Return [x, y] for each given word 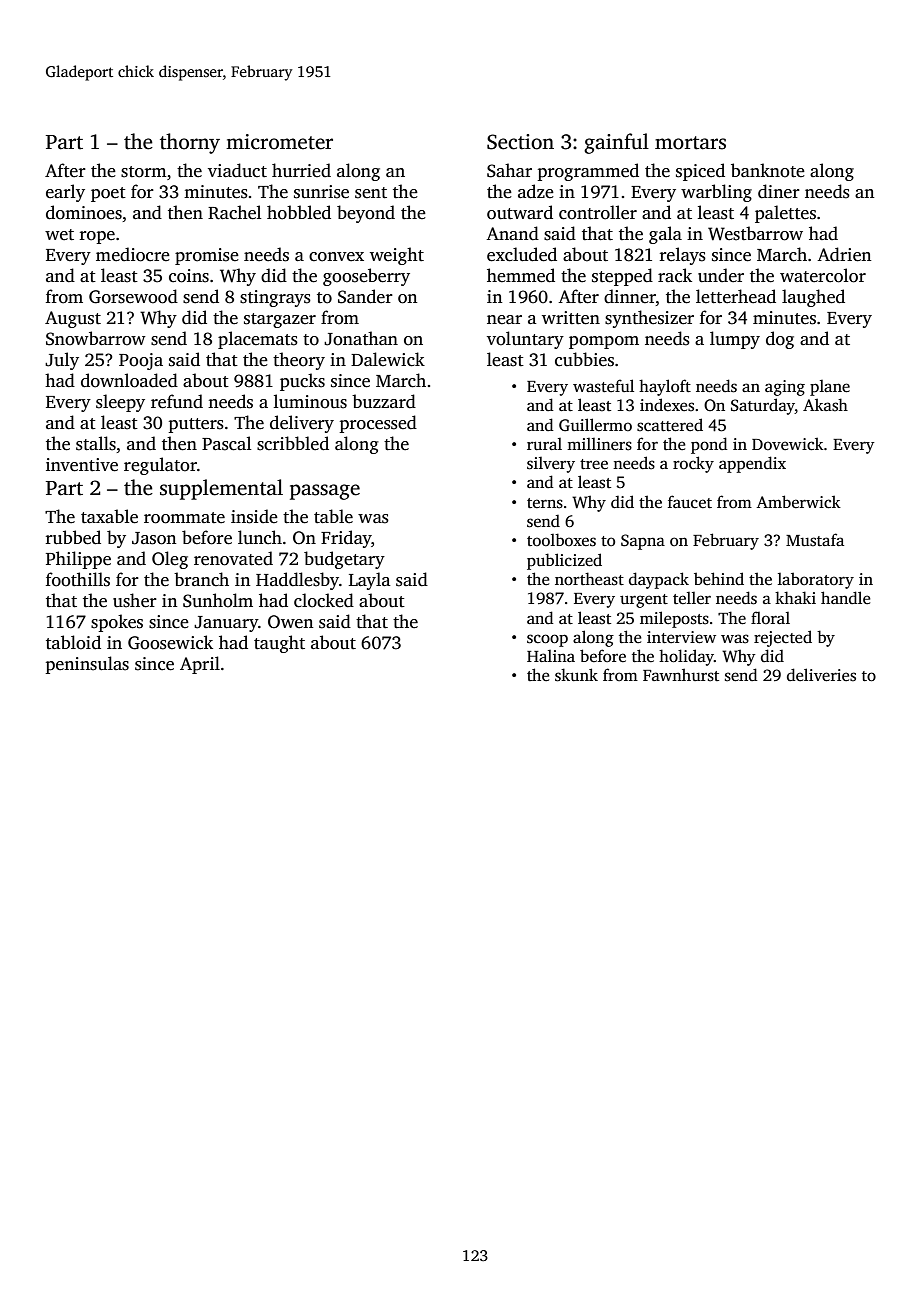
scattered [670, 425]
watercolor [823, 275]
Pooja [141, 361]
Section [520, 142]
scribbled [293, 443]
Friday [346, 539]
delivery [302, 424]
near [504, 320]
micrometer [279, 142]
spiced [700, 172]
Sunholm [218, 600]
